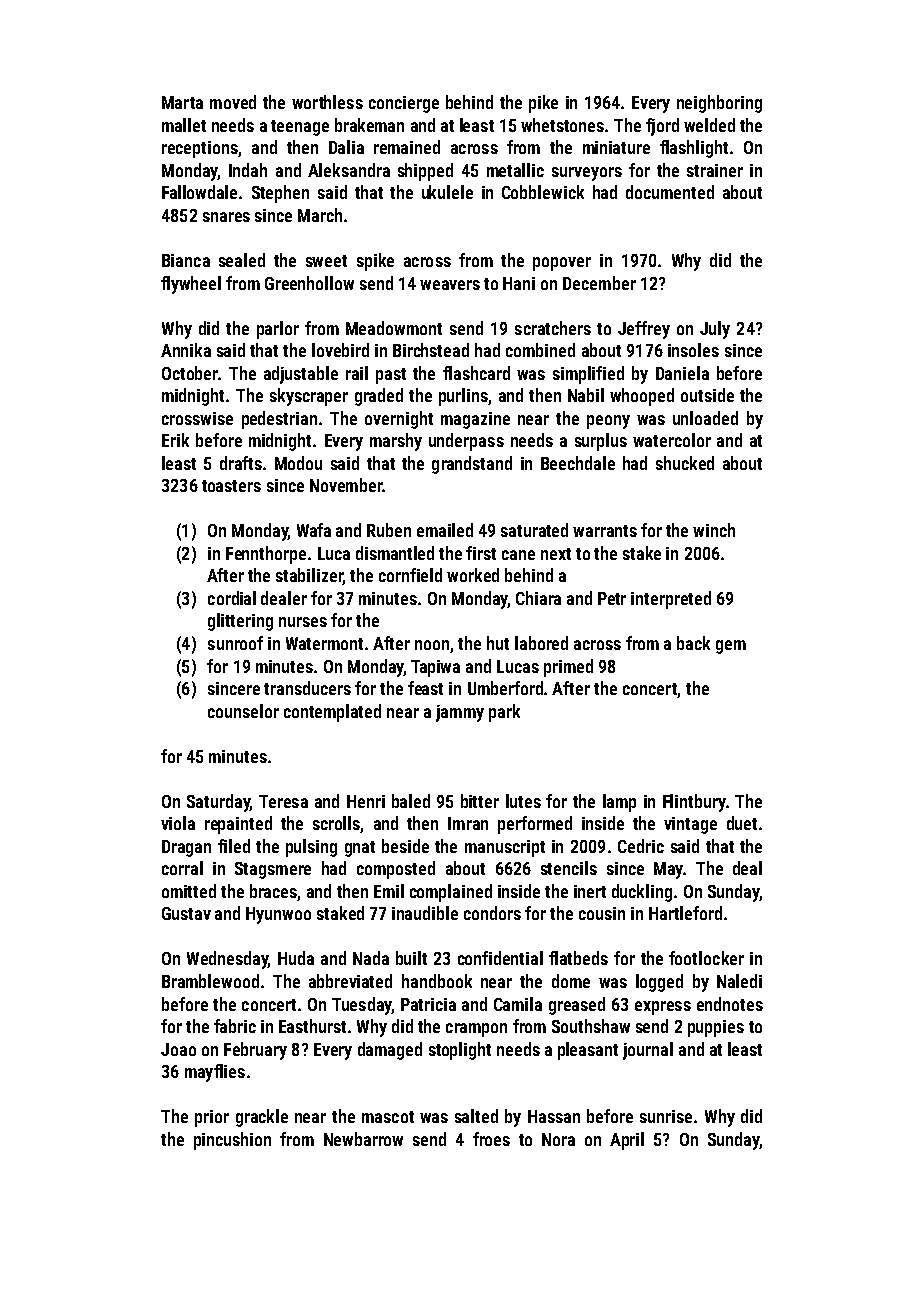 This document has height=1311, width=924. Describe the element at coordinates (475, 420) in the document. I see `magazine` at that location.
